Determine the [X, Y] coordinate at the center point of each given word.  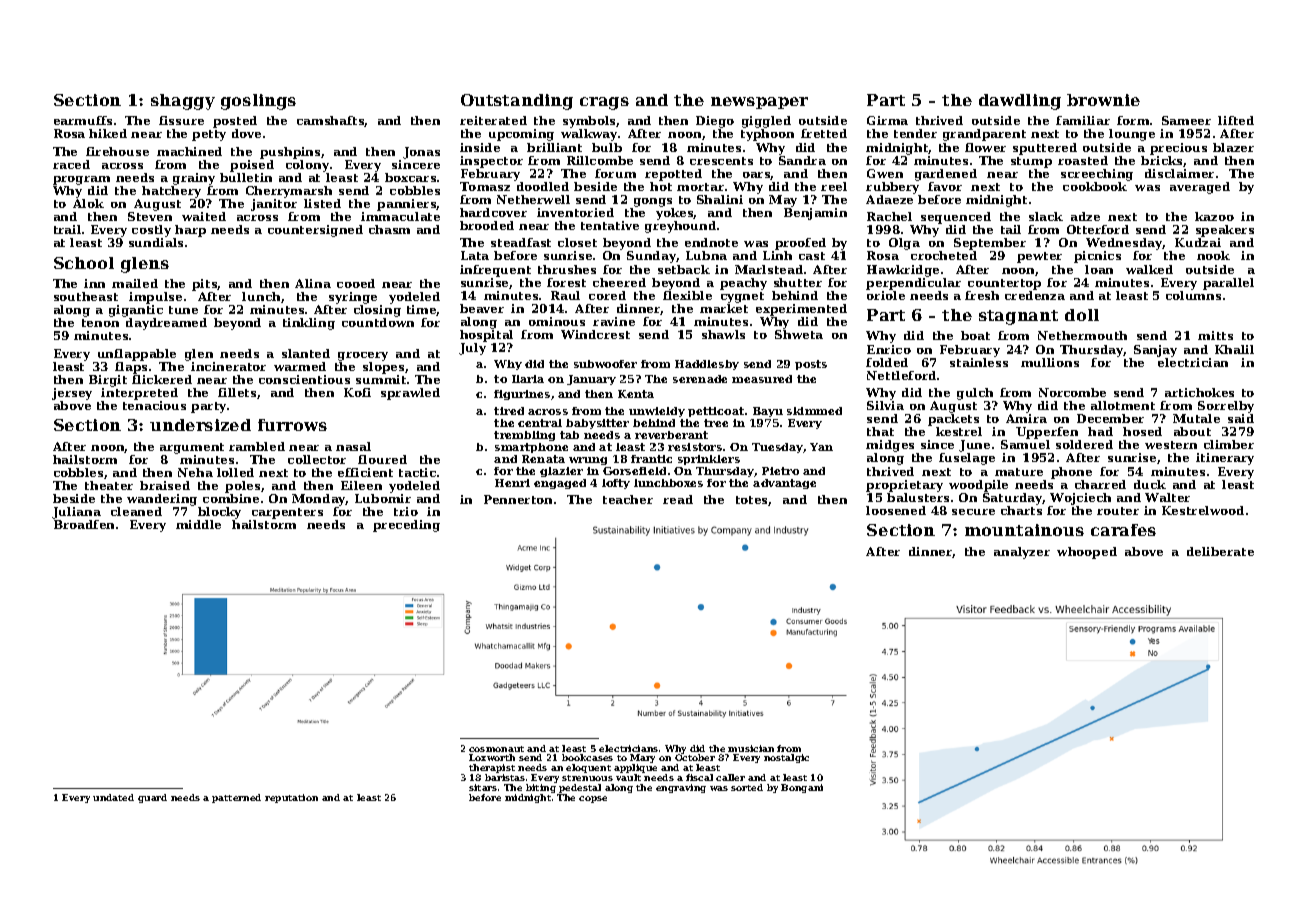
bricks [1162, 161]
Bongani [802, 788]
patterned [236, 798]
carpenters [287, 513]
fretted [824, 133]
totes [751, 500]
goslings [258, 102]
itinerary [1225, 459]
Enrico [889, 349]
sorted [747, 787]
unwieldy [657, 412]
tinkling [309, 324]
